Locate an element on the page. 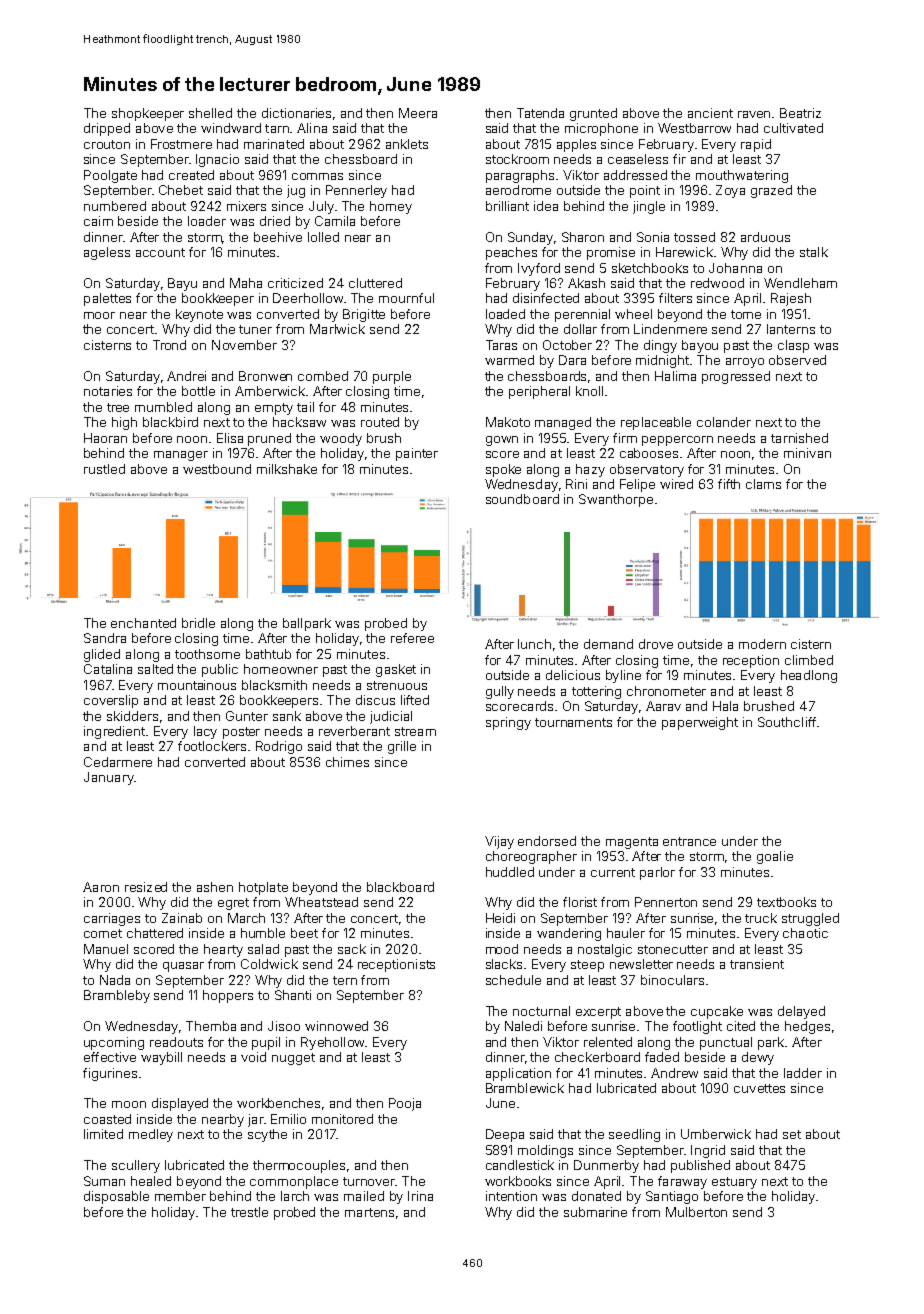  cluttered is located at coordinates (375, 283).
